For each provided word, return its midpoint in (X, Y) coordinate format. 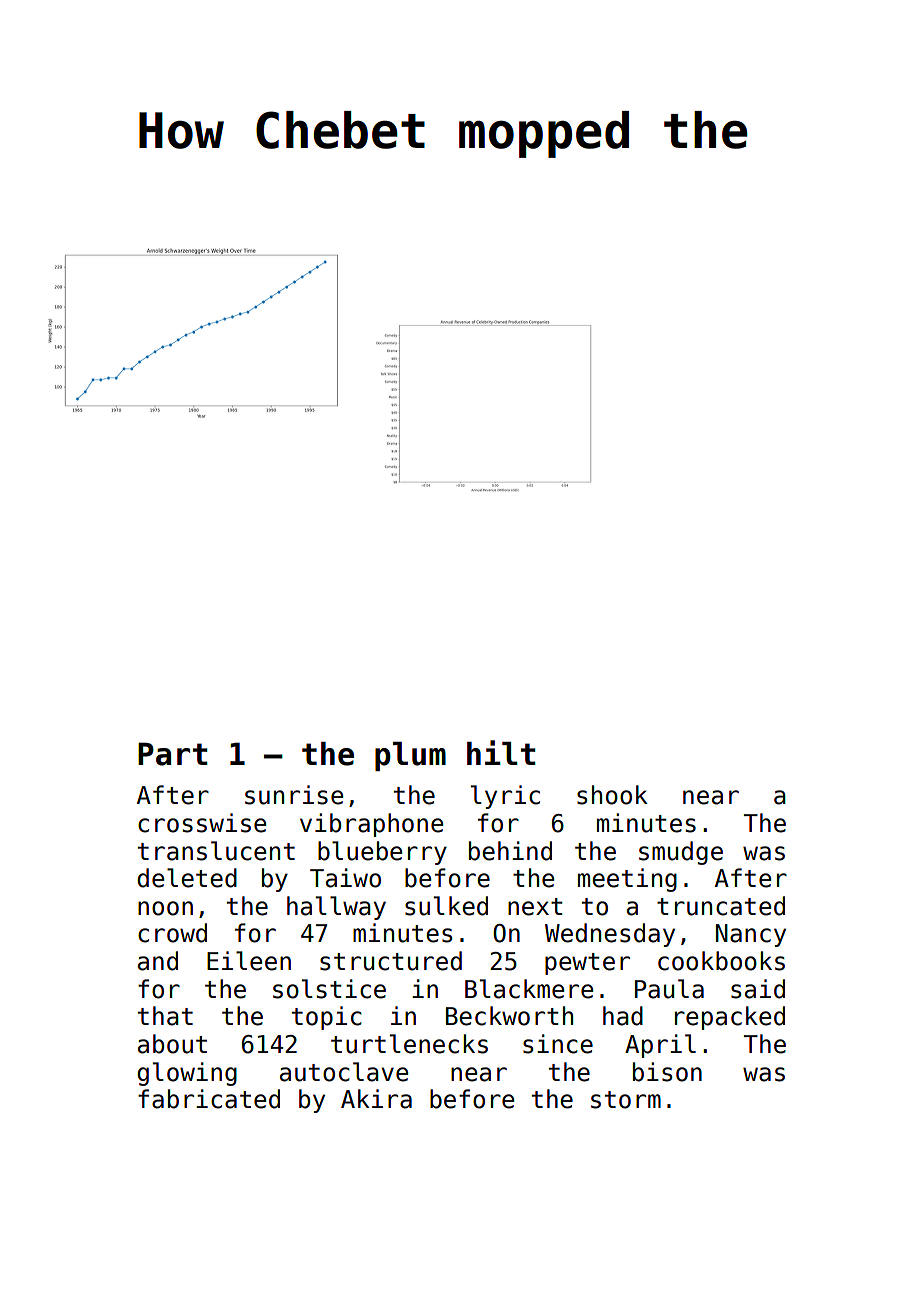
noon (165, 908)
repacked (730, 1018)
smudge (681, 853)
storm (626, 1100)
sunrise (294, 795)
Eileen (249, 961)
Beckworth (509, 1016)
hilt (501, 752)
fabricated (209, 1099)
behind (510, 851)
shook (612, 795)
